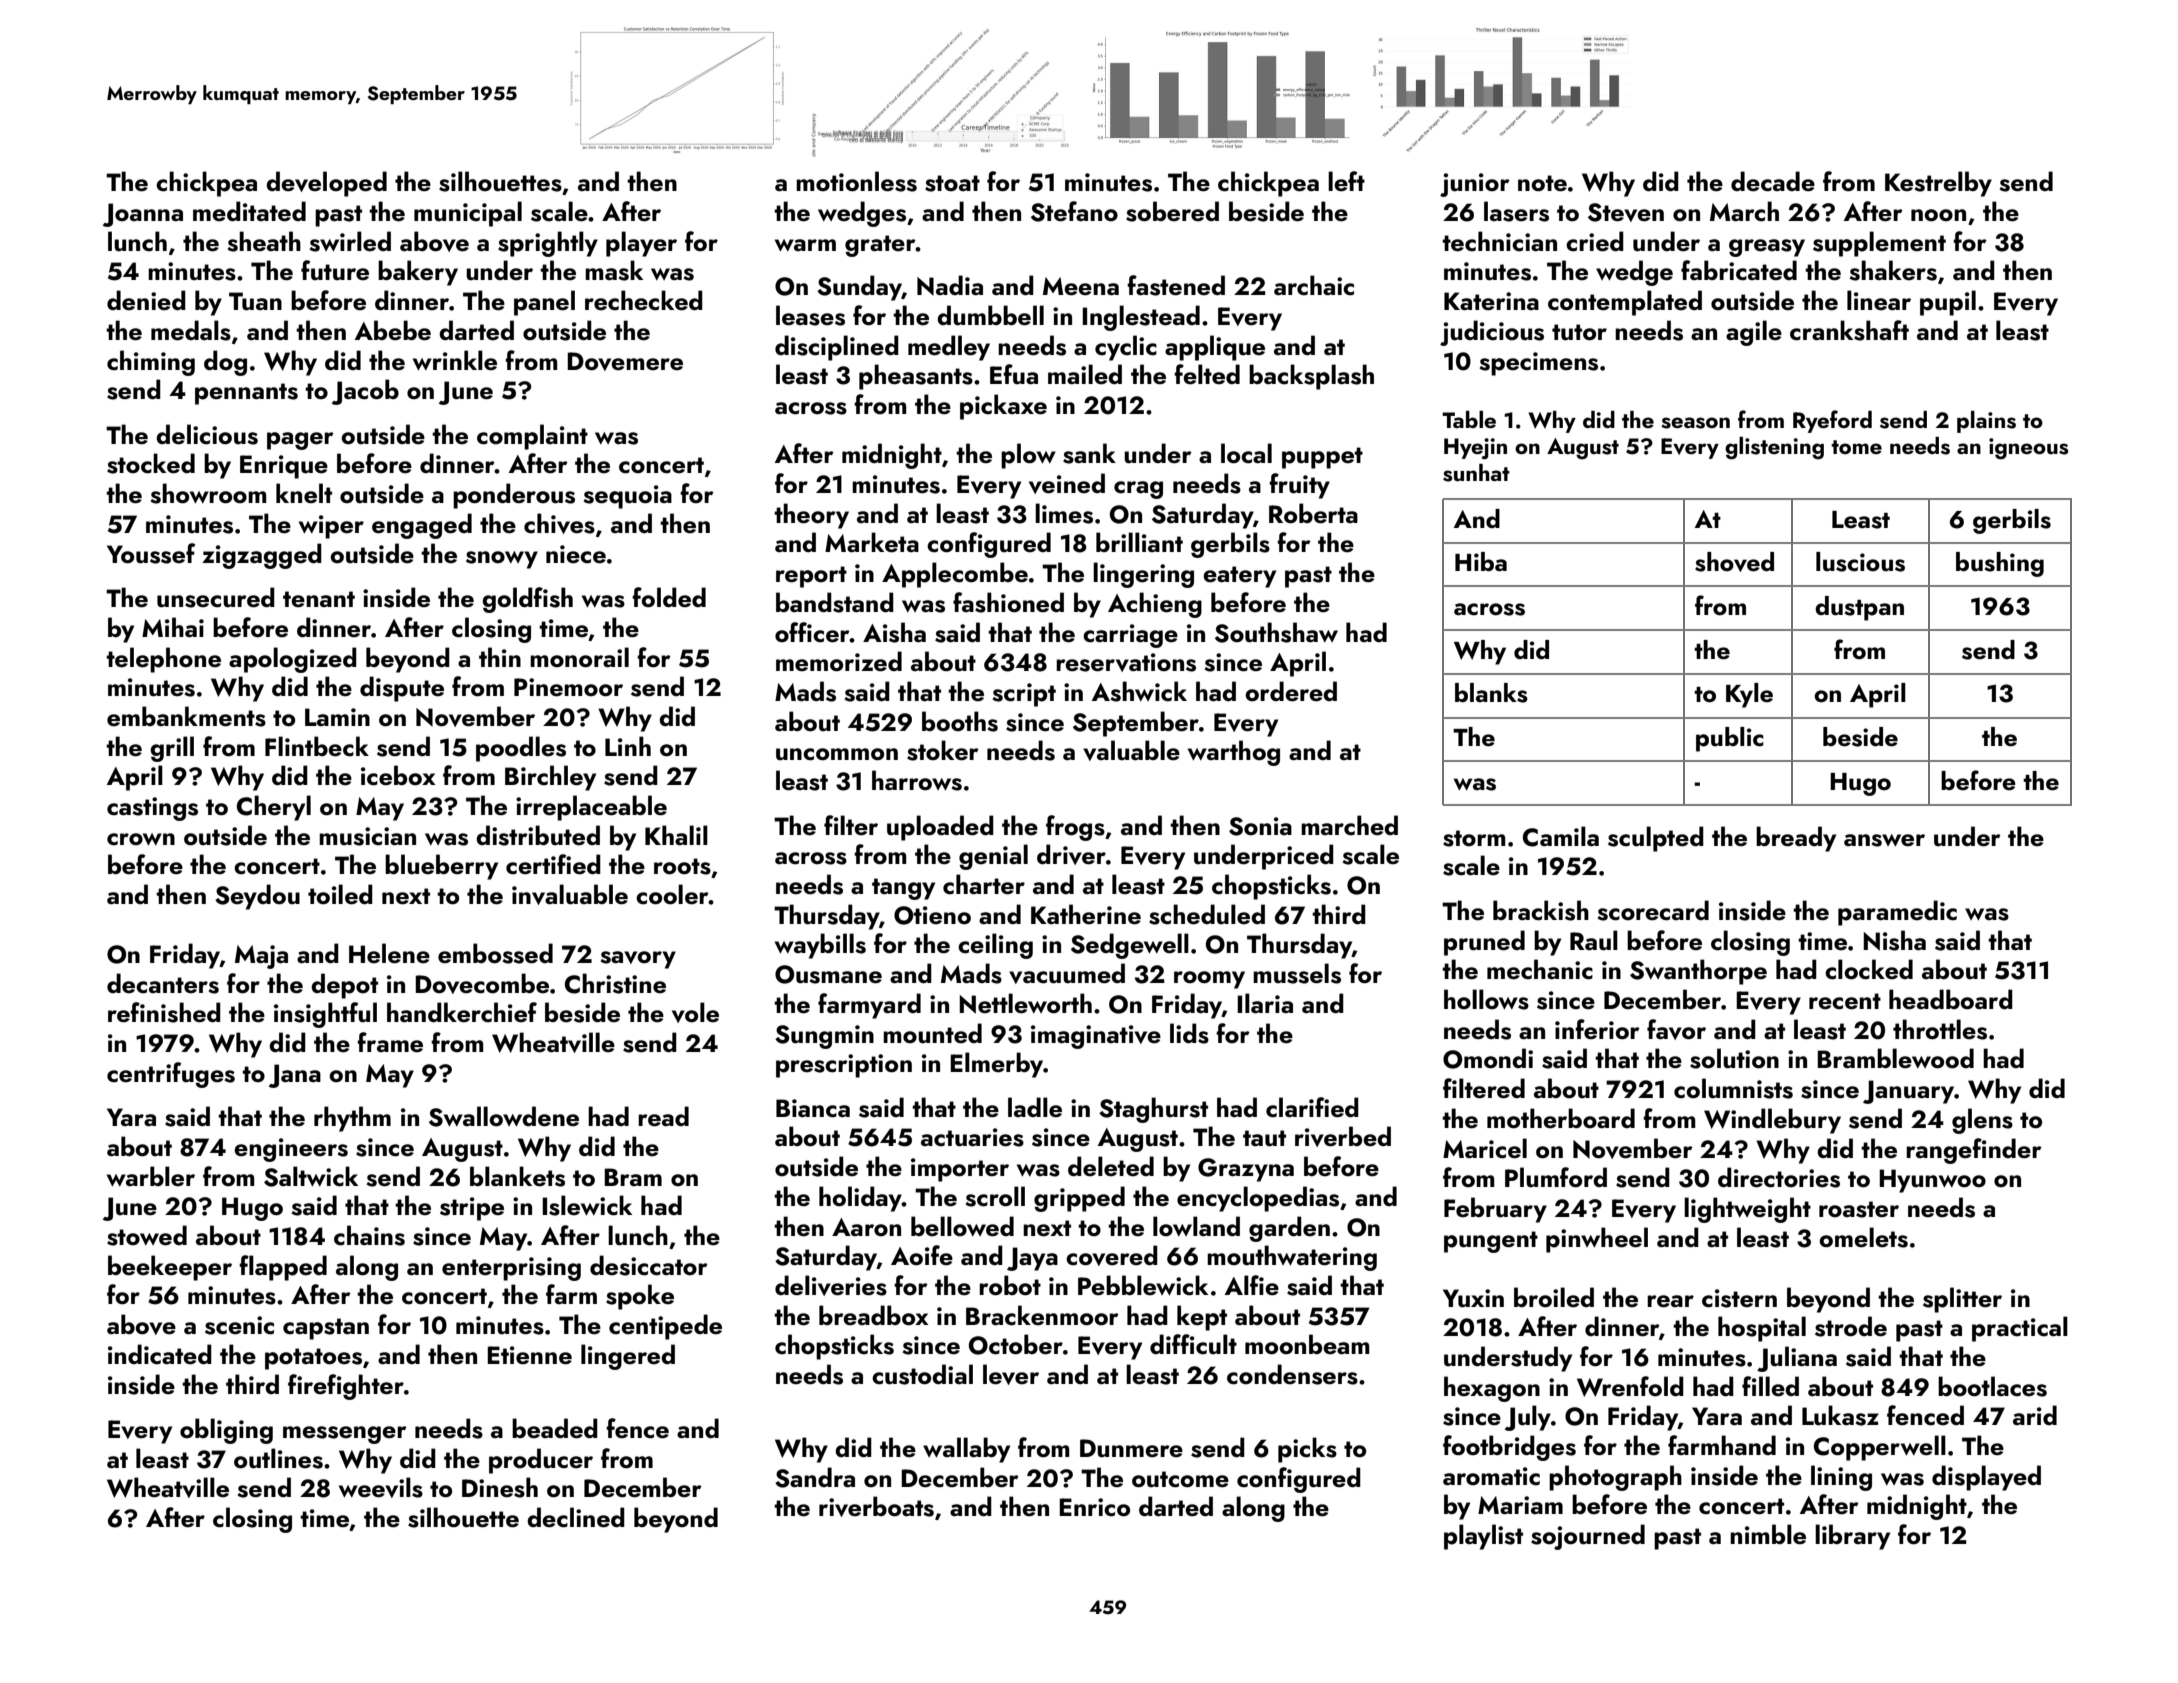  I want to click on brackish, so click(1541, 910).
